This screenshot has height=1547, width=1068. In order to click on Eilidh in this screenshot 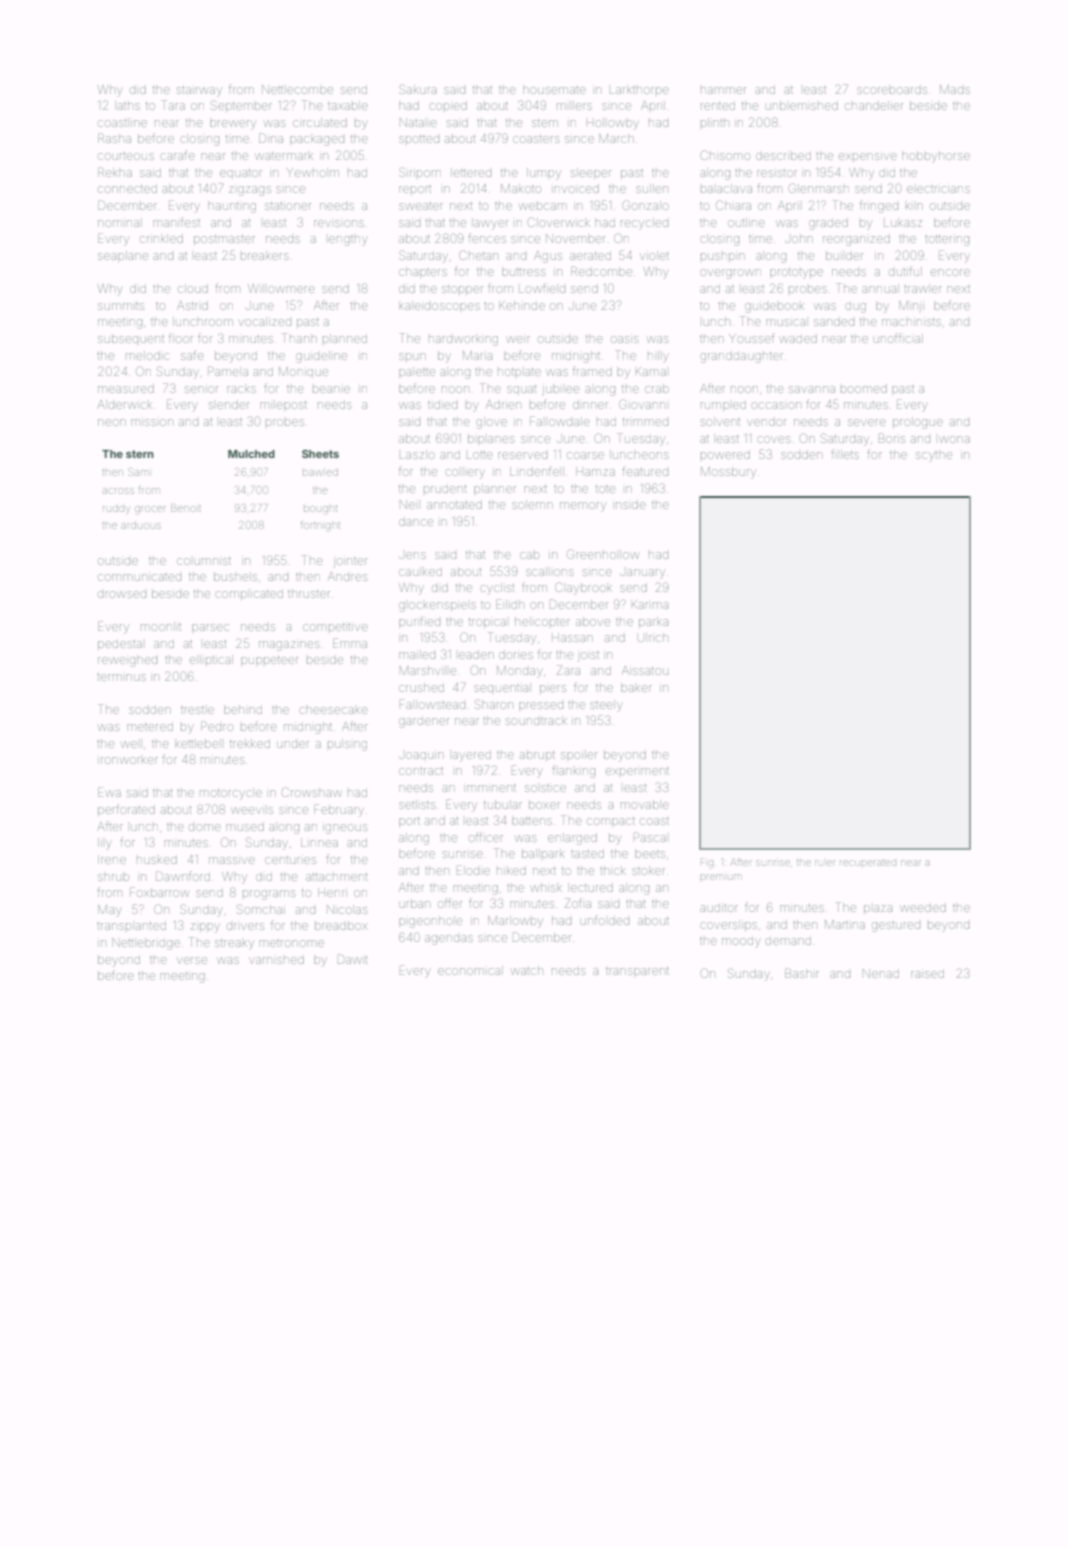, I will do `click(510, 604)`.
